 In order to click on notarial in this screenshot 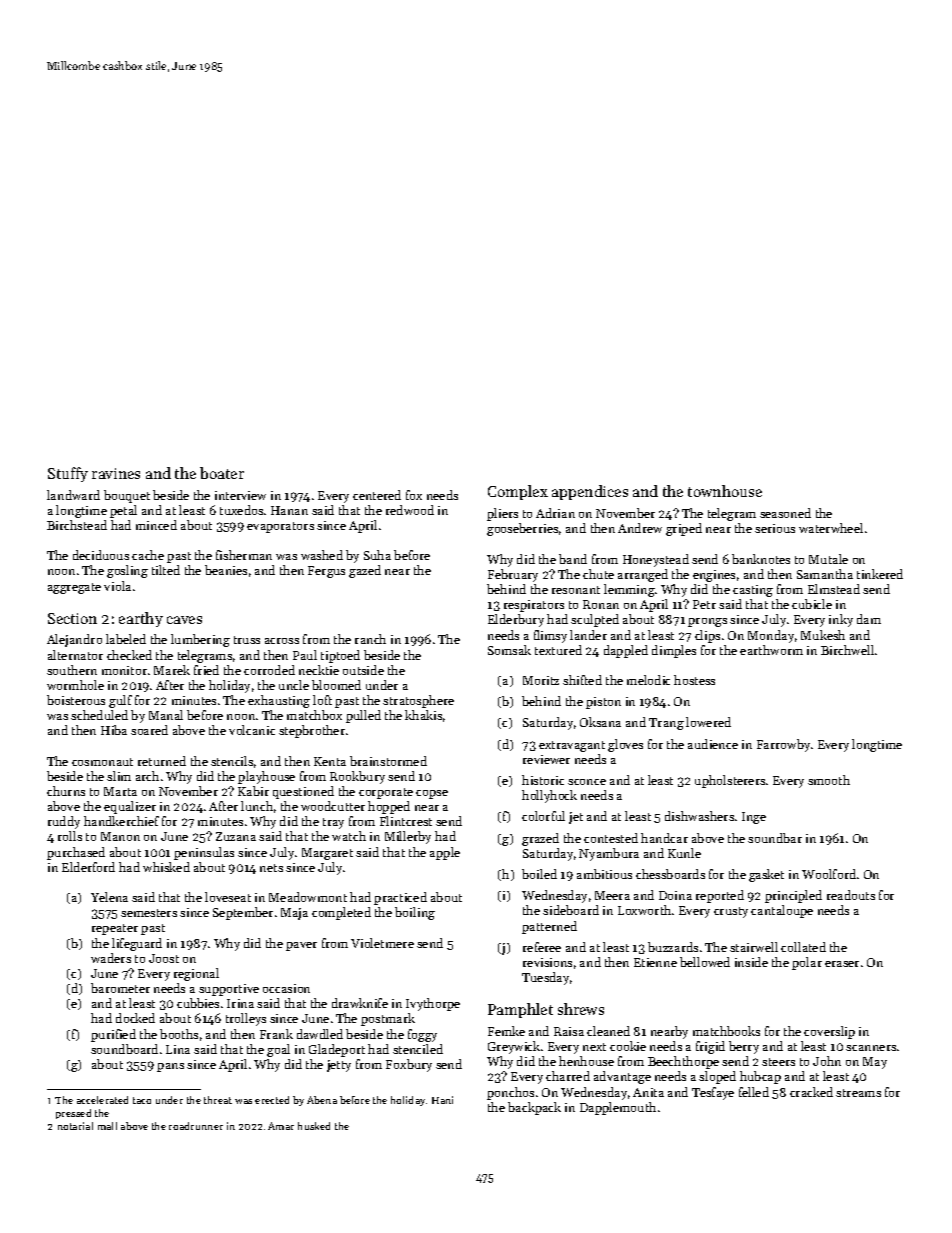, I will do `click(75, 1126)`.
